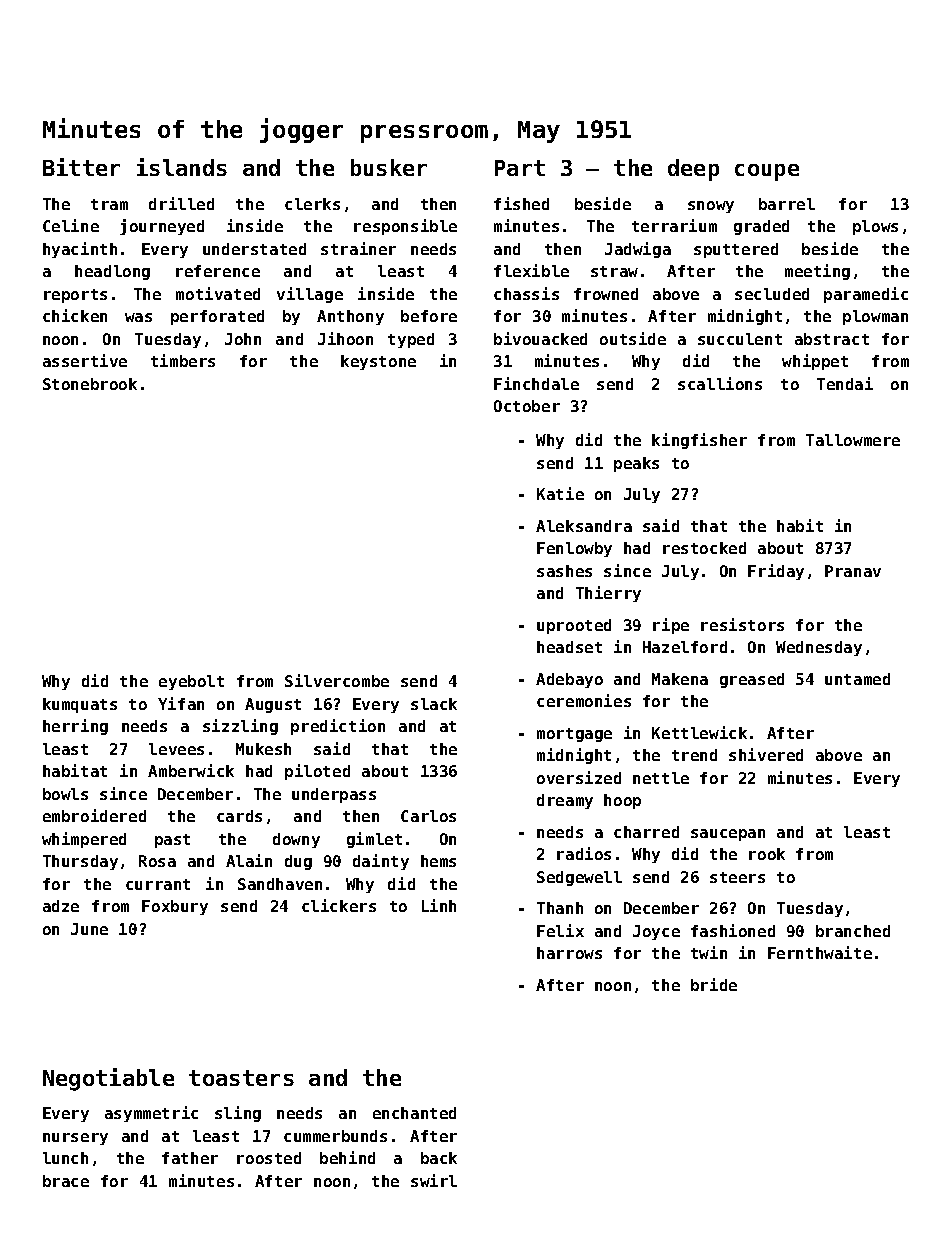 The width and height of the page is (952, 1233). Describe the element at coordinates (857, 679) in the page. I see `untamed` at that location.
